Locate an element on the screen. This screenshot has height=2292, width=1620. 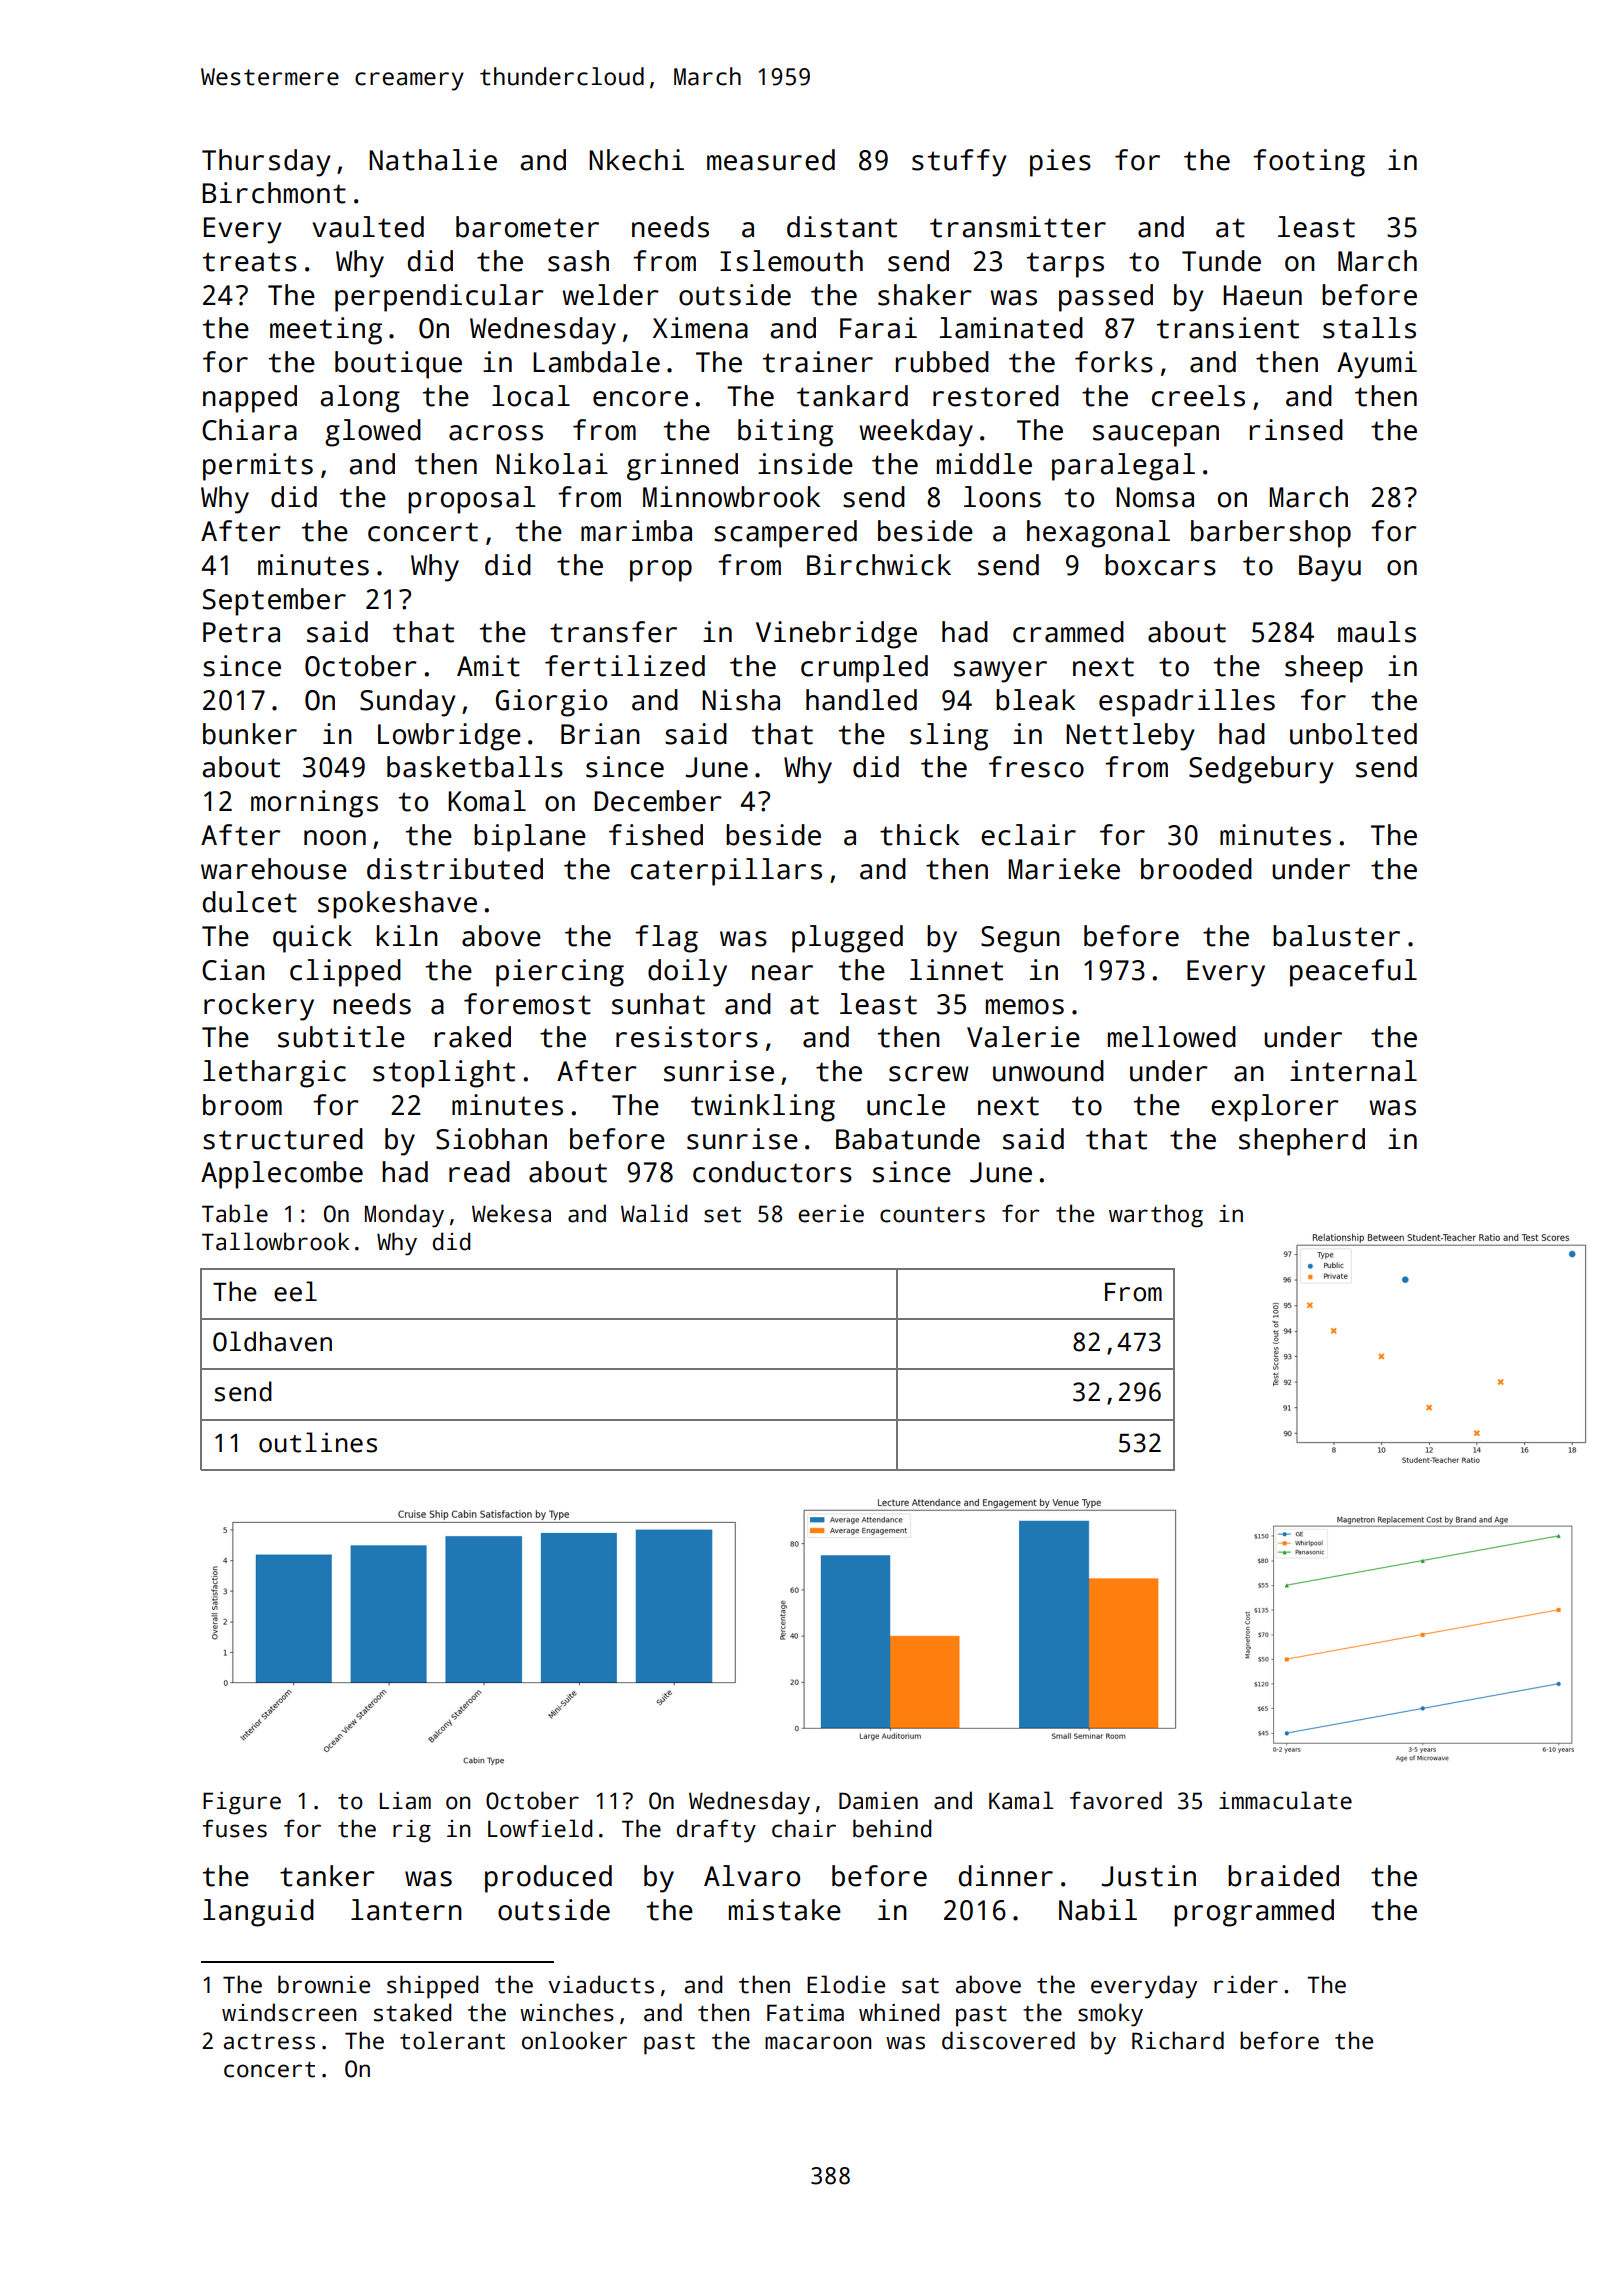
discovered is located at coordinates (1008, 2040).
